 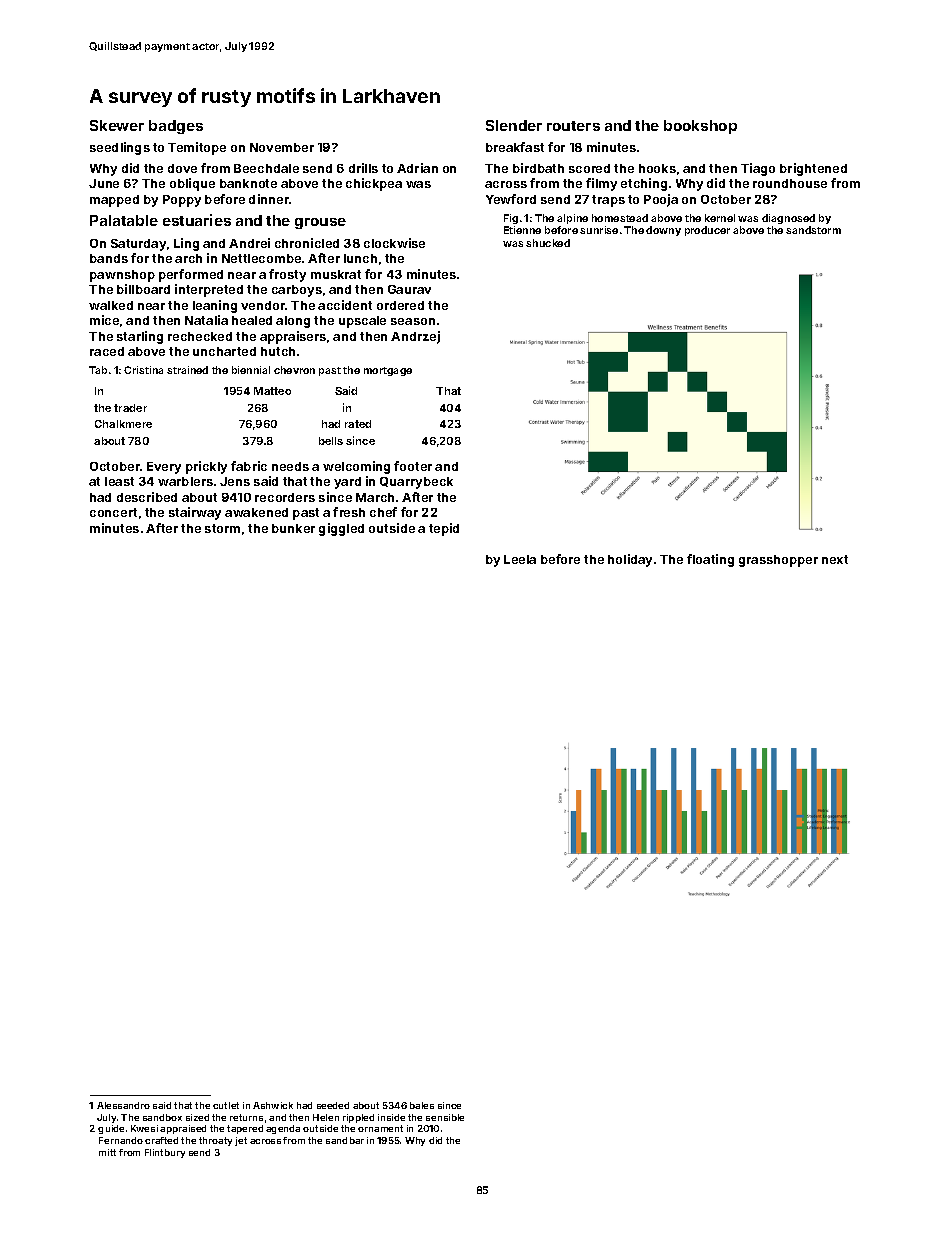 I want to click on holiday, so click(x=630, y=560).
